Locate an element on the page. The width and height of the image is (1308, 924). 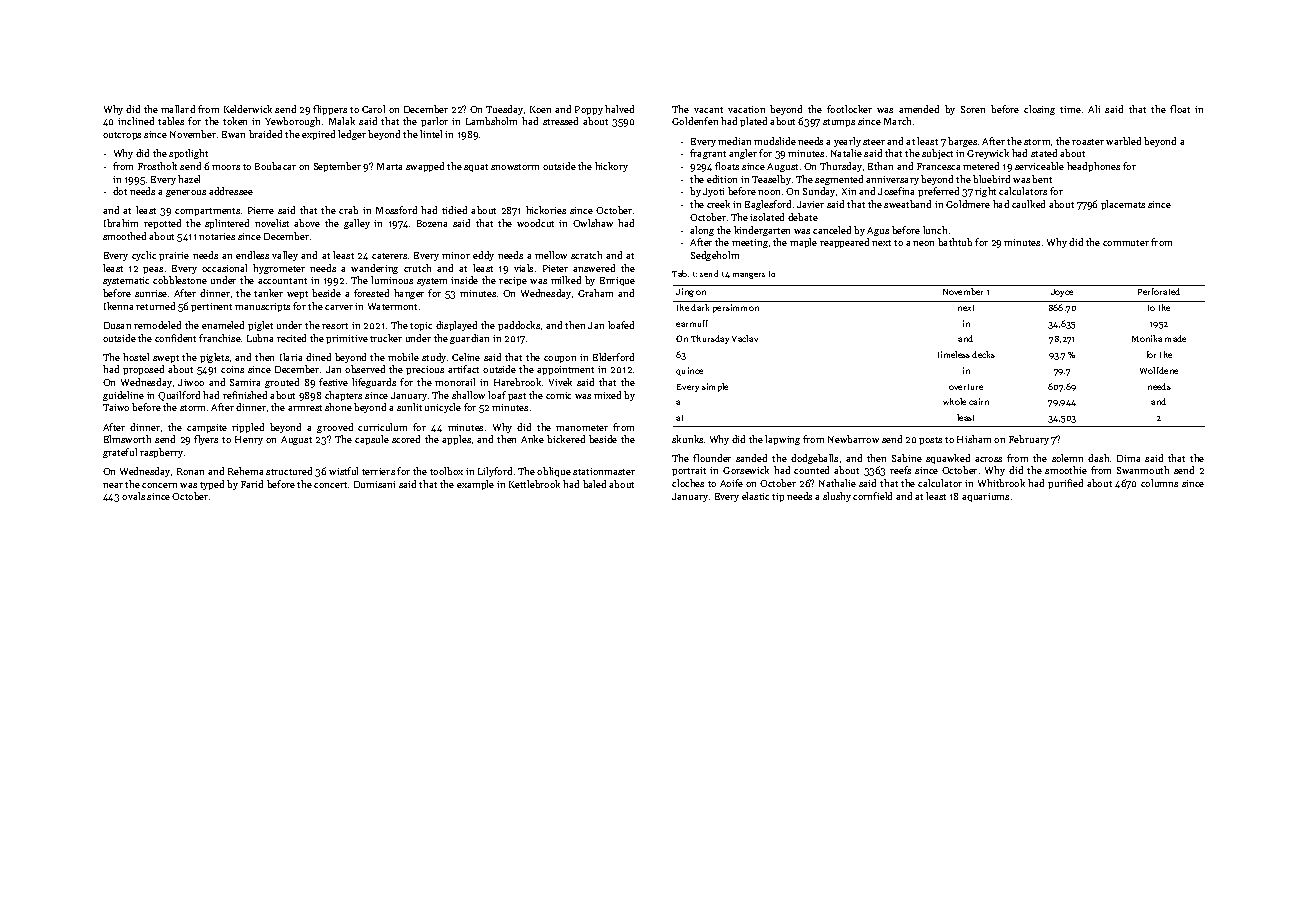
earmuff is located at coordinates (692, 323).
